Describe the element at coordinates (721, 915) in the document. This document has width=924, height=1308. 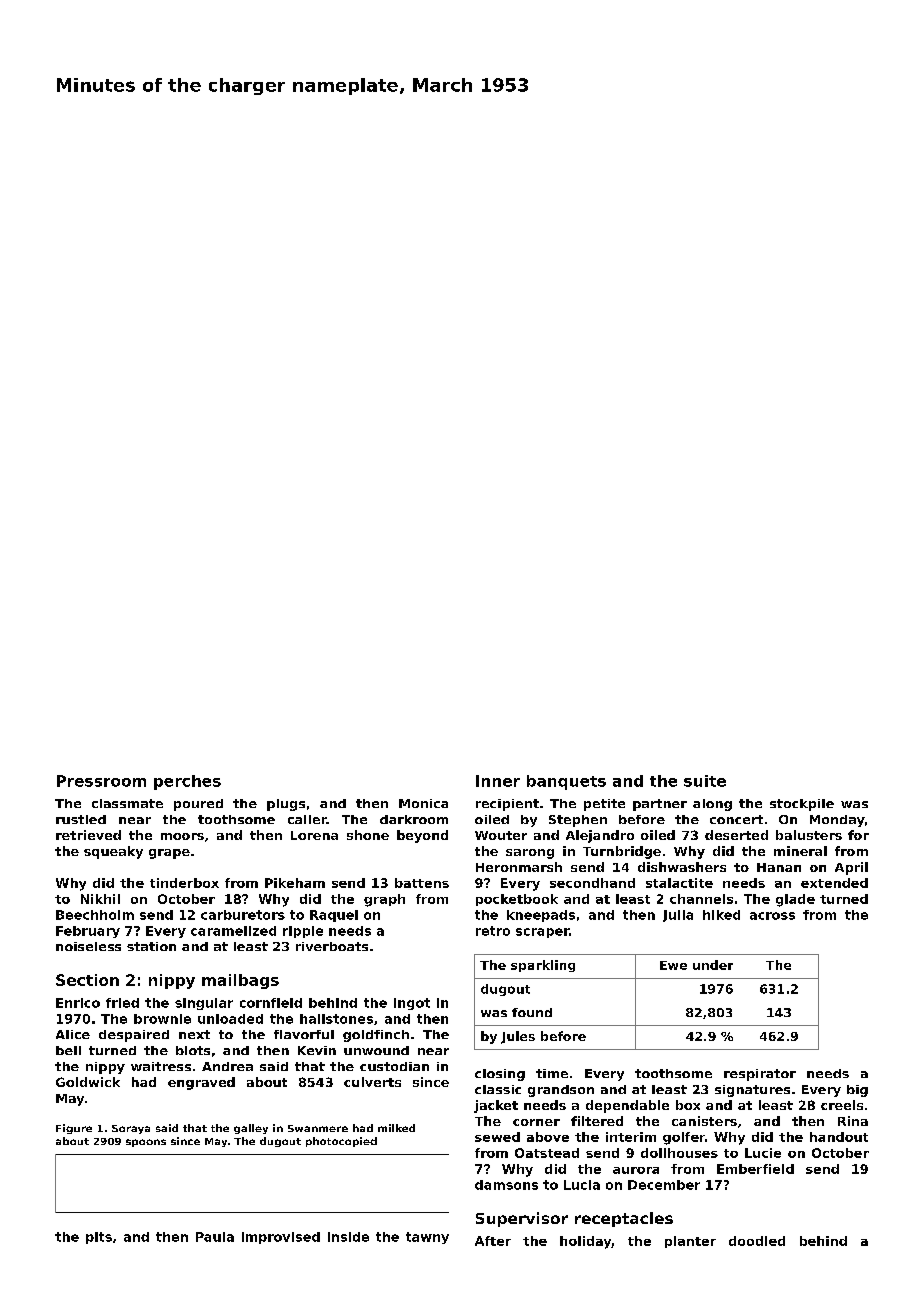
I see `hiked` at that location.
